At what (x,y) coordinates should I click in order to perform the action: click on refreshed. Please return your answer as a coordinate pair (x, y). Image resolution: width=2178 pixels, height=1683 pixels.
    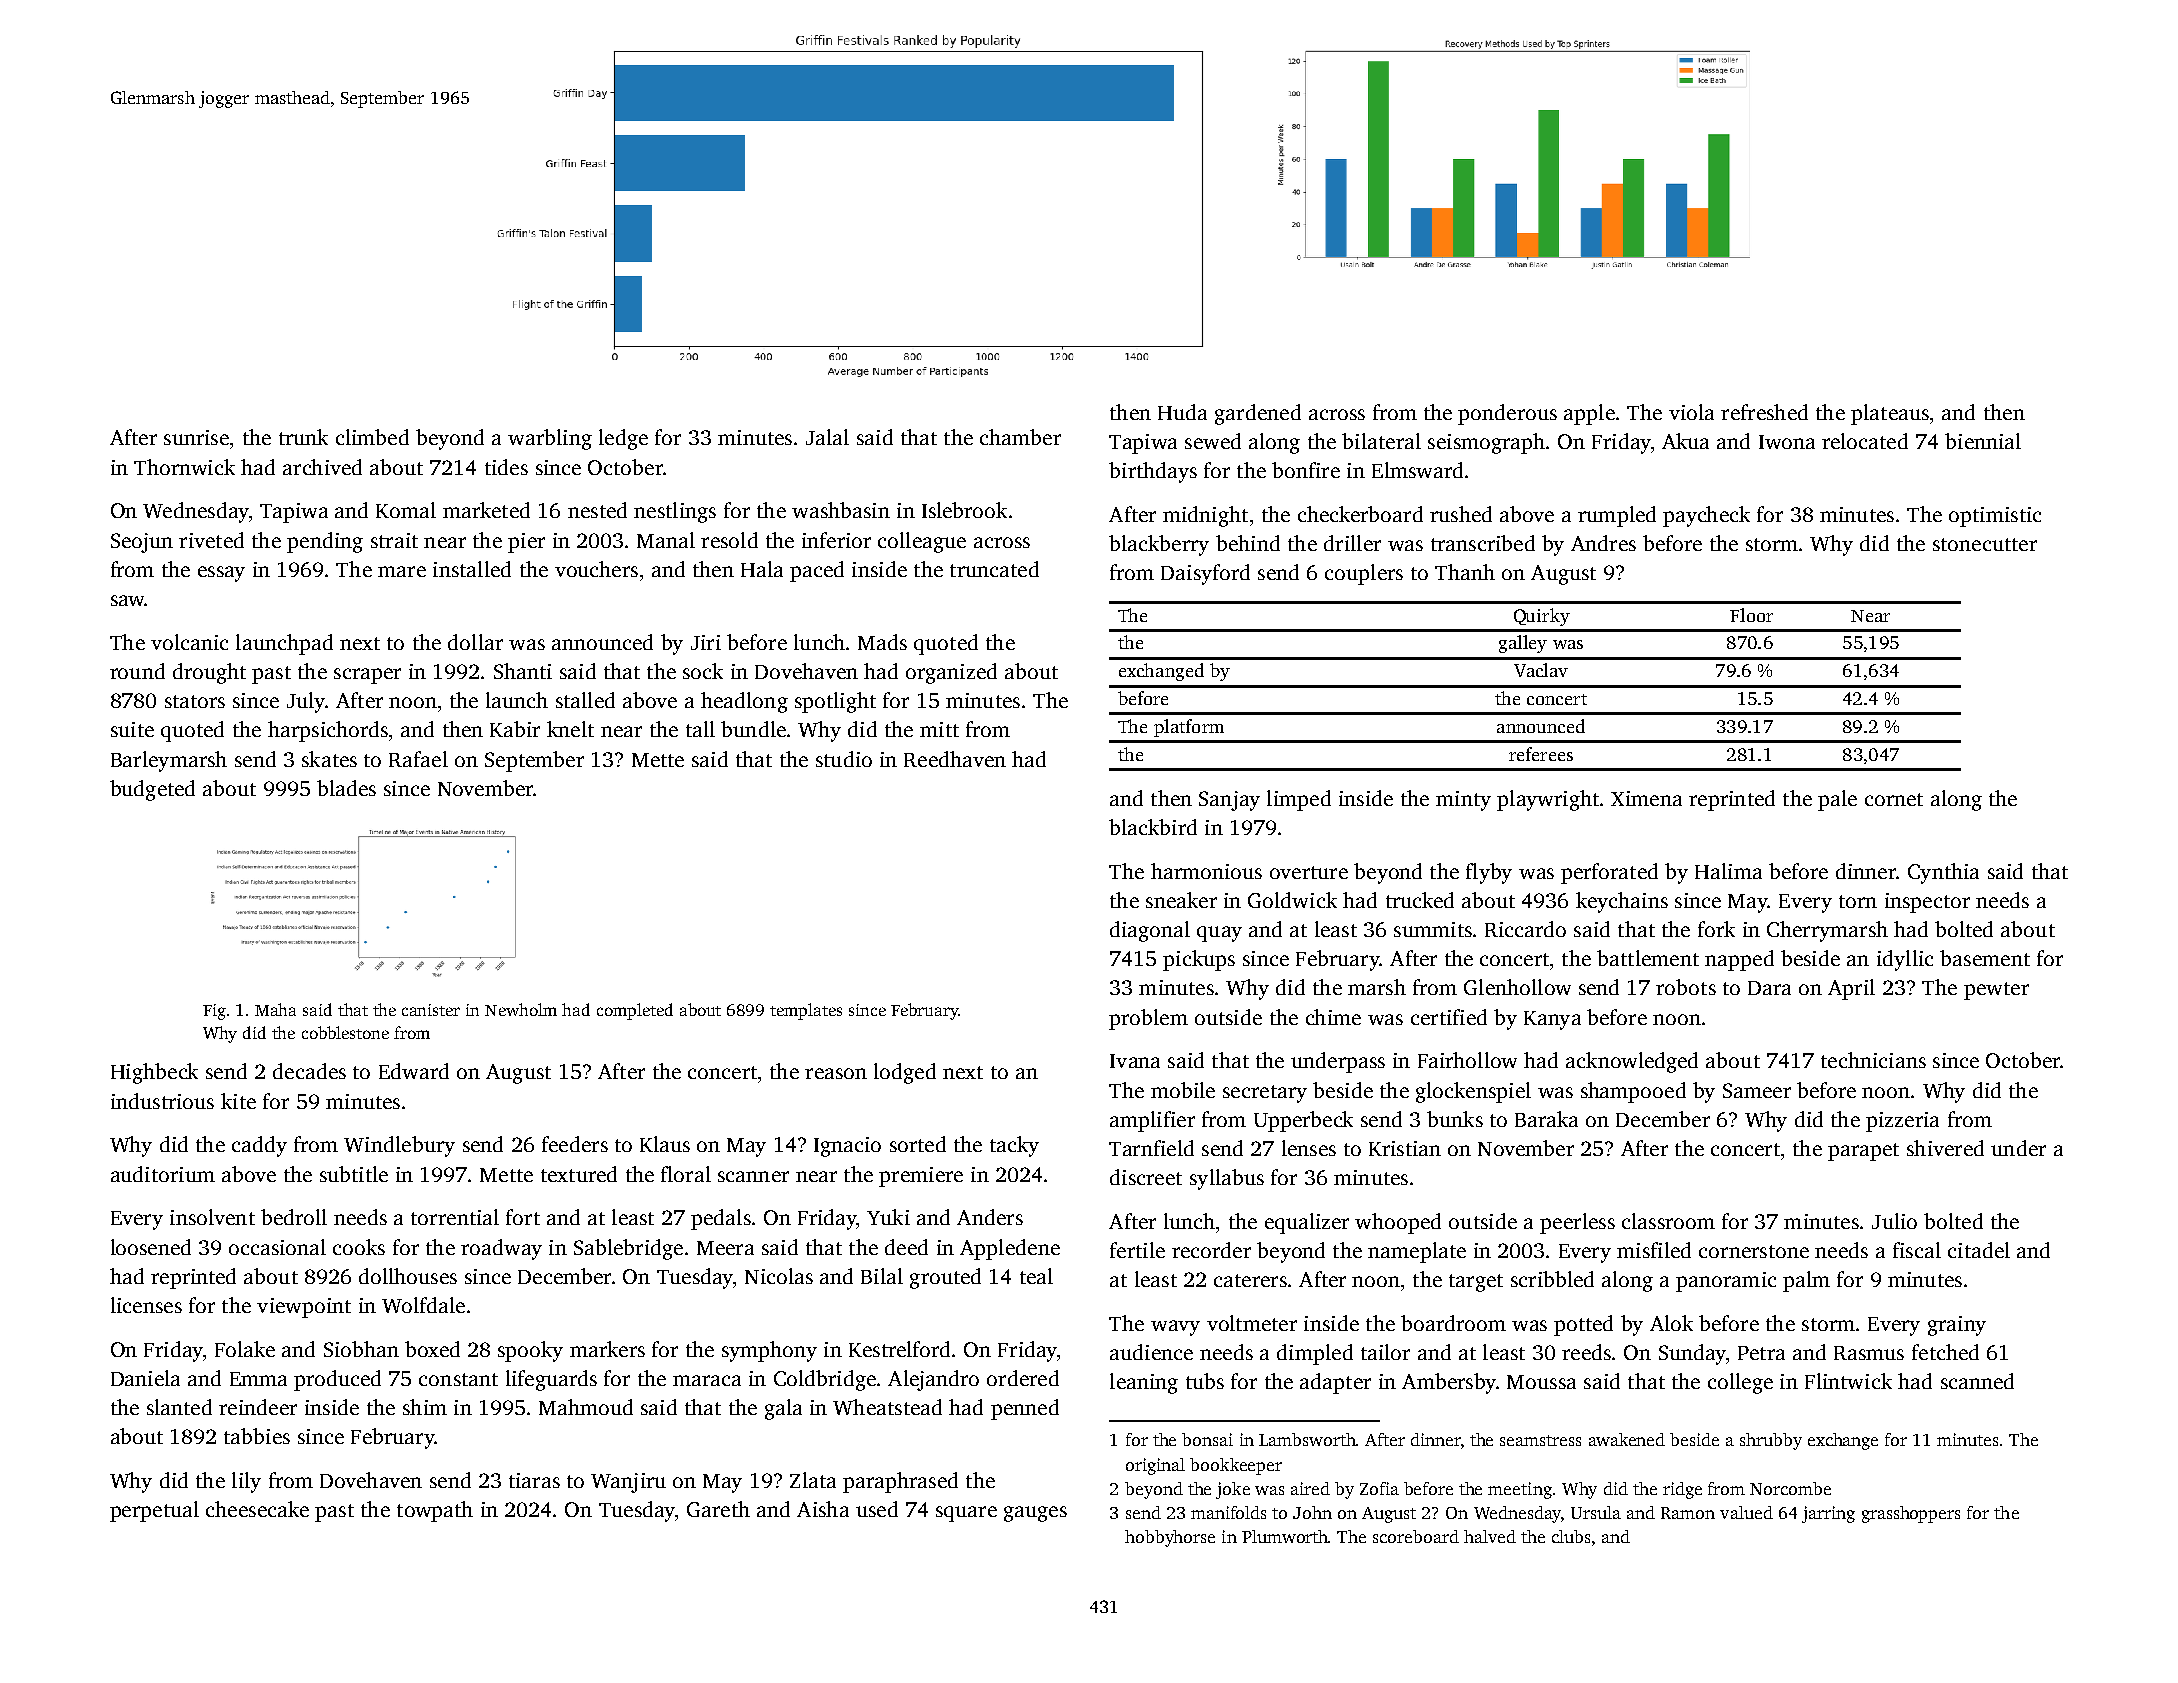
    Looking at the image, I should click on (1764, 412).
